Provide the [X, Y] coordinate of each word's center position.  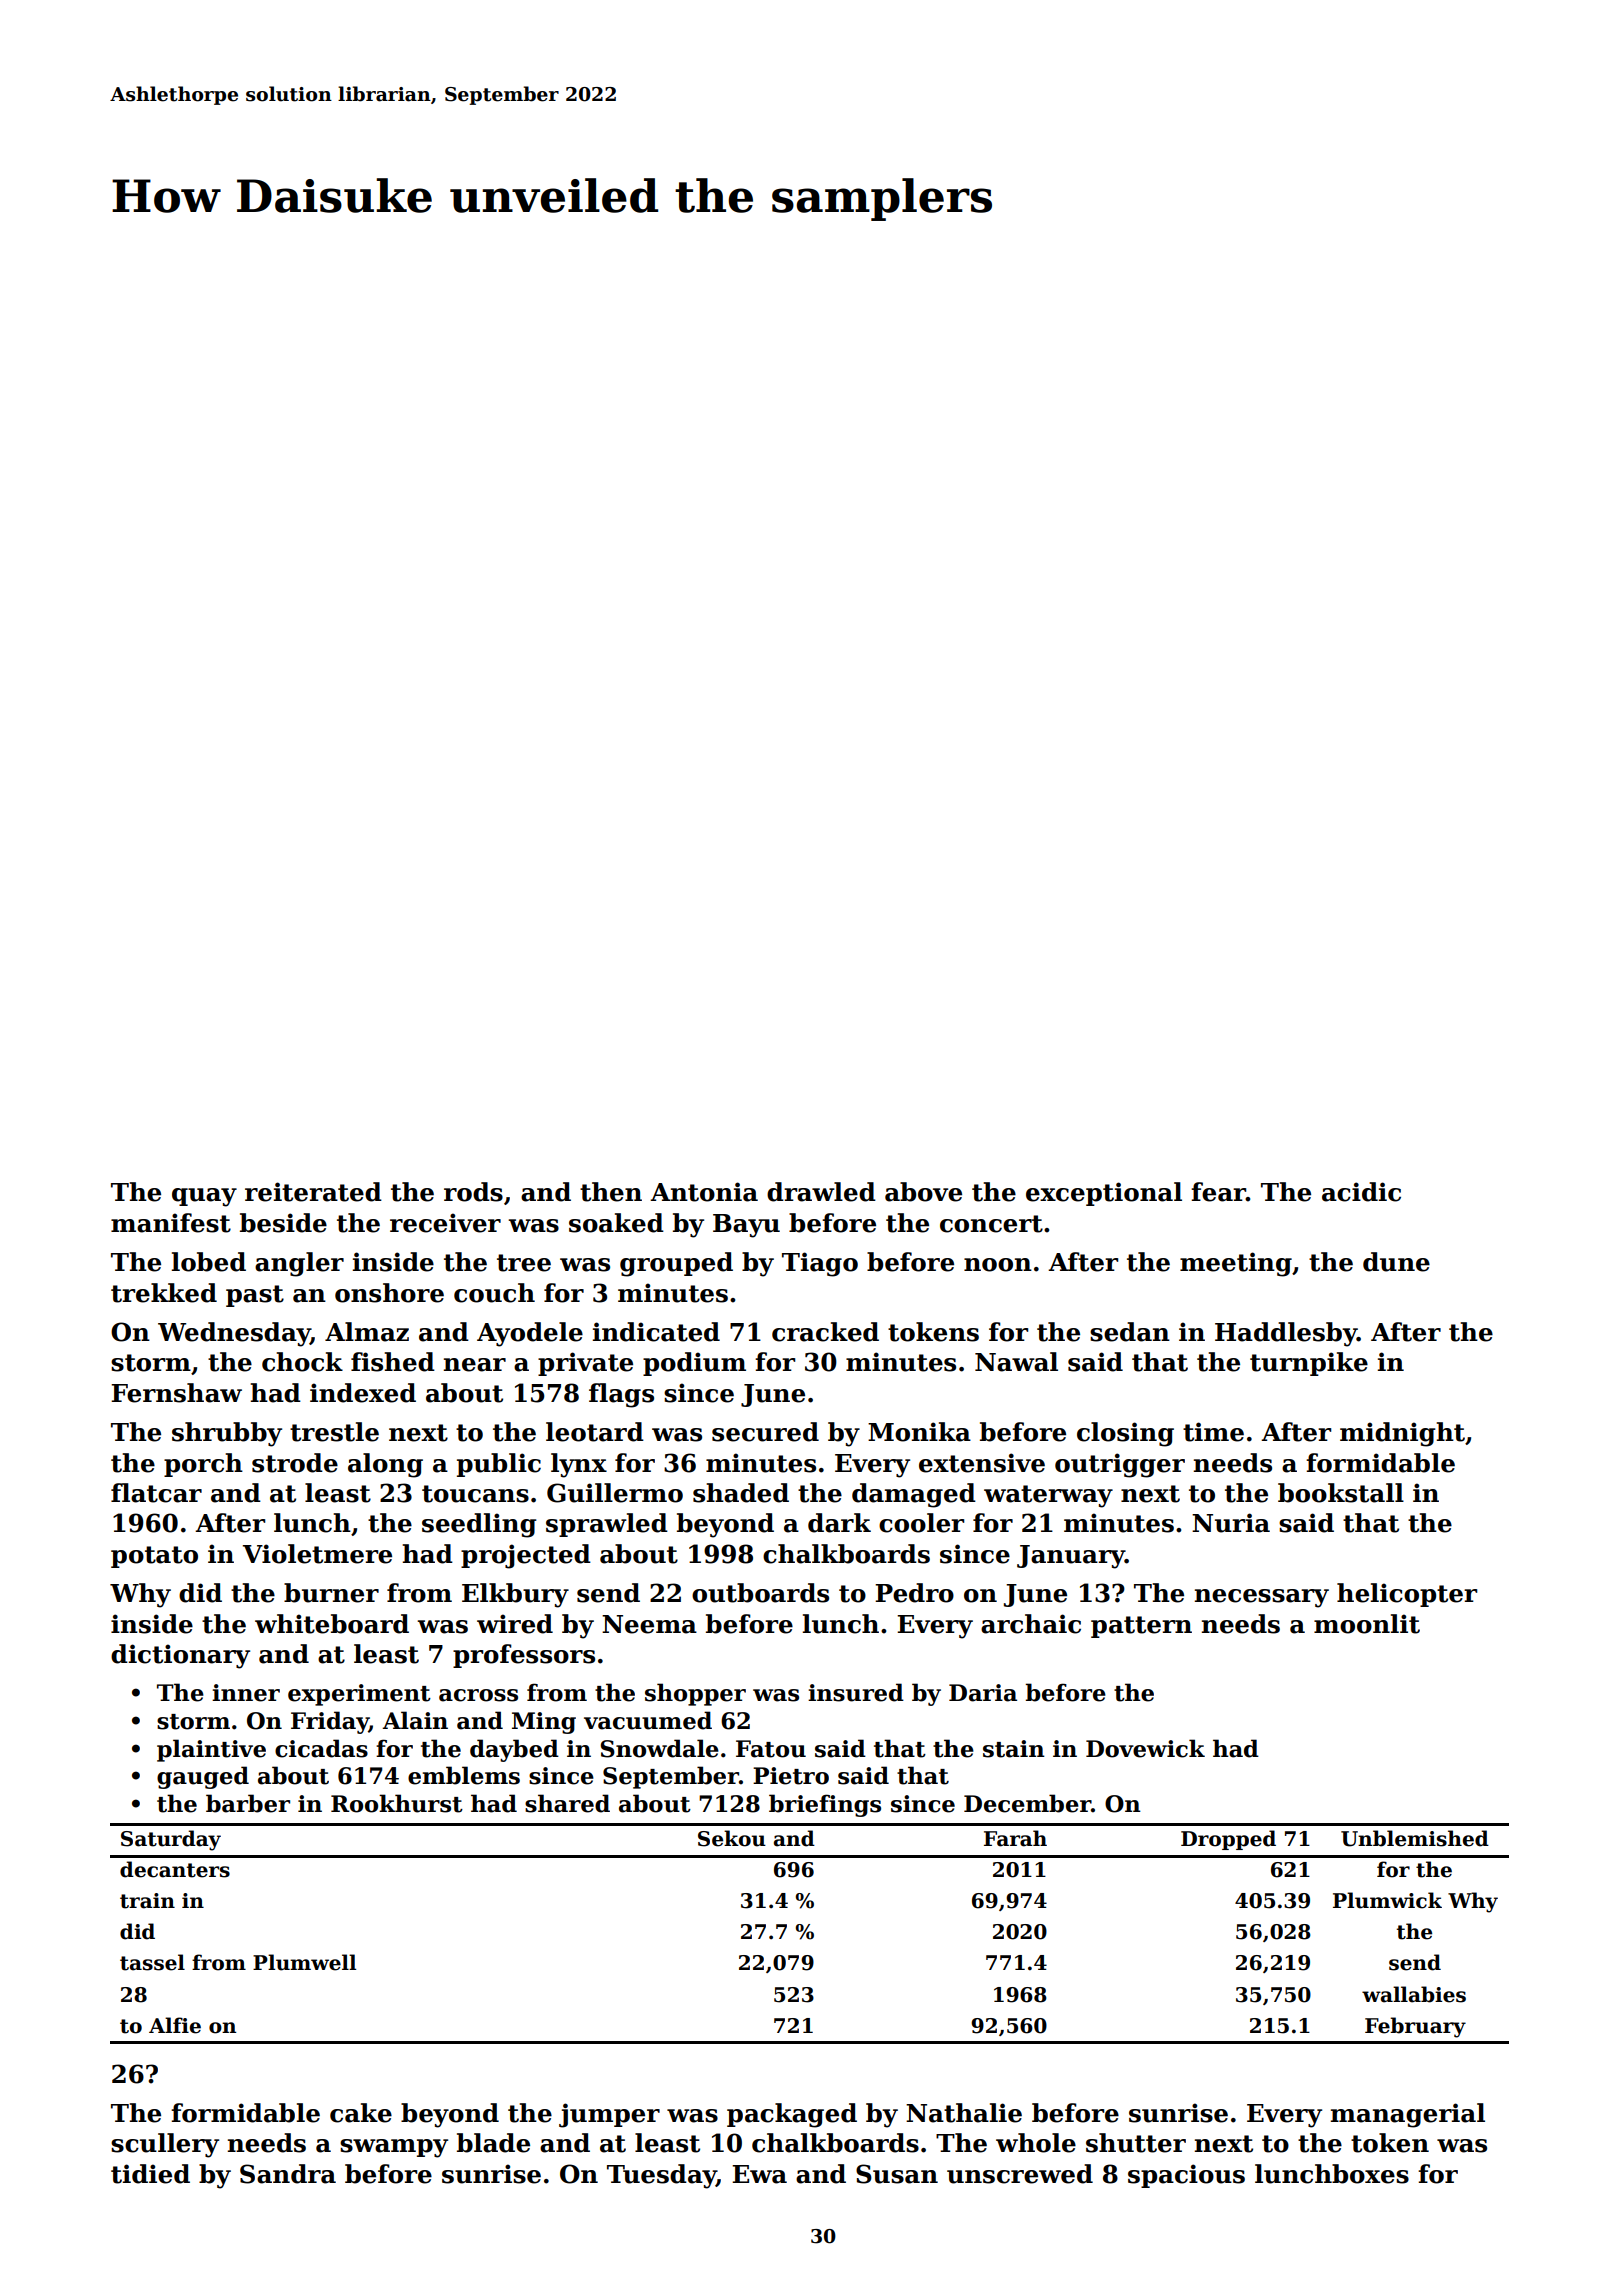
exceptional [1104, 1194]
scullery [165, 2145]
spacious [1186, 2176]
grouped [676, 1264]
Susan [897, 2174]
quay [204, 1197]
